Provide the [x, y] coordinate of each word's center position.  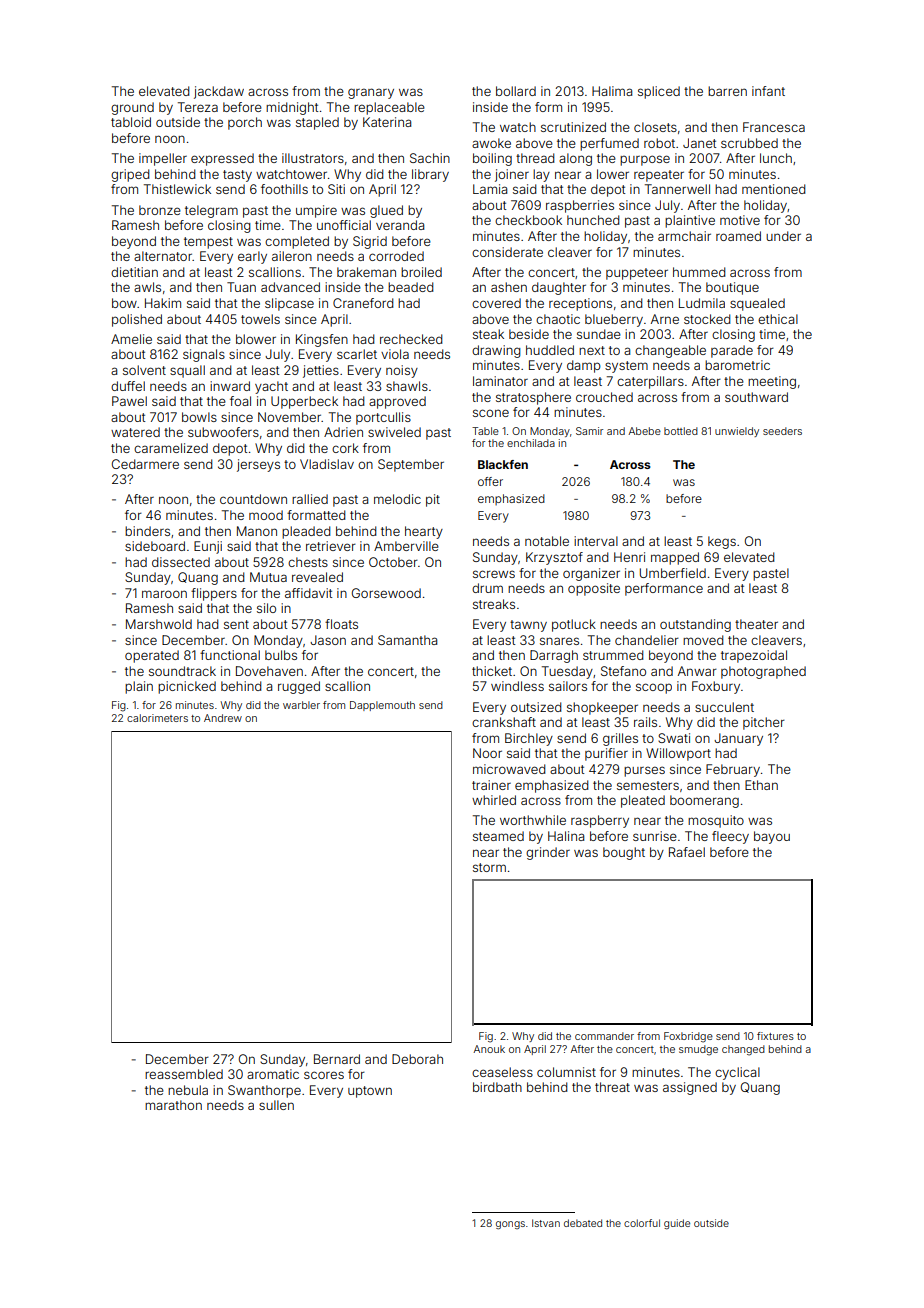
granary [371, 93]
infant [768, 91]
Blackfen [503, 464]
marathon [173, 1105]
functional [230, 655]
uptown [370, 1092]
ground [132, 108]
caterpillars [650, 382]
